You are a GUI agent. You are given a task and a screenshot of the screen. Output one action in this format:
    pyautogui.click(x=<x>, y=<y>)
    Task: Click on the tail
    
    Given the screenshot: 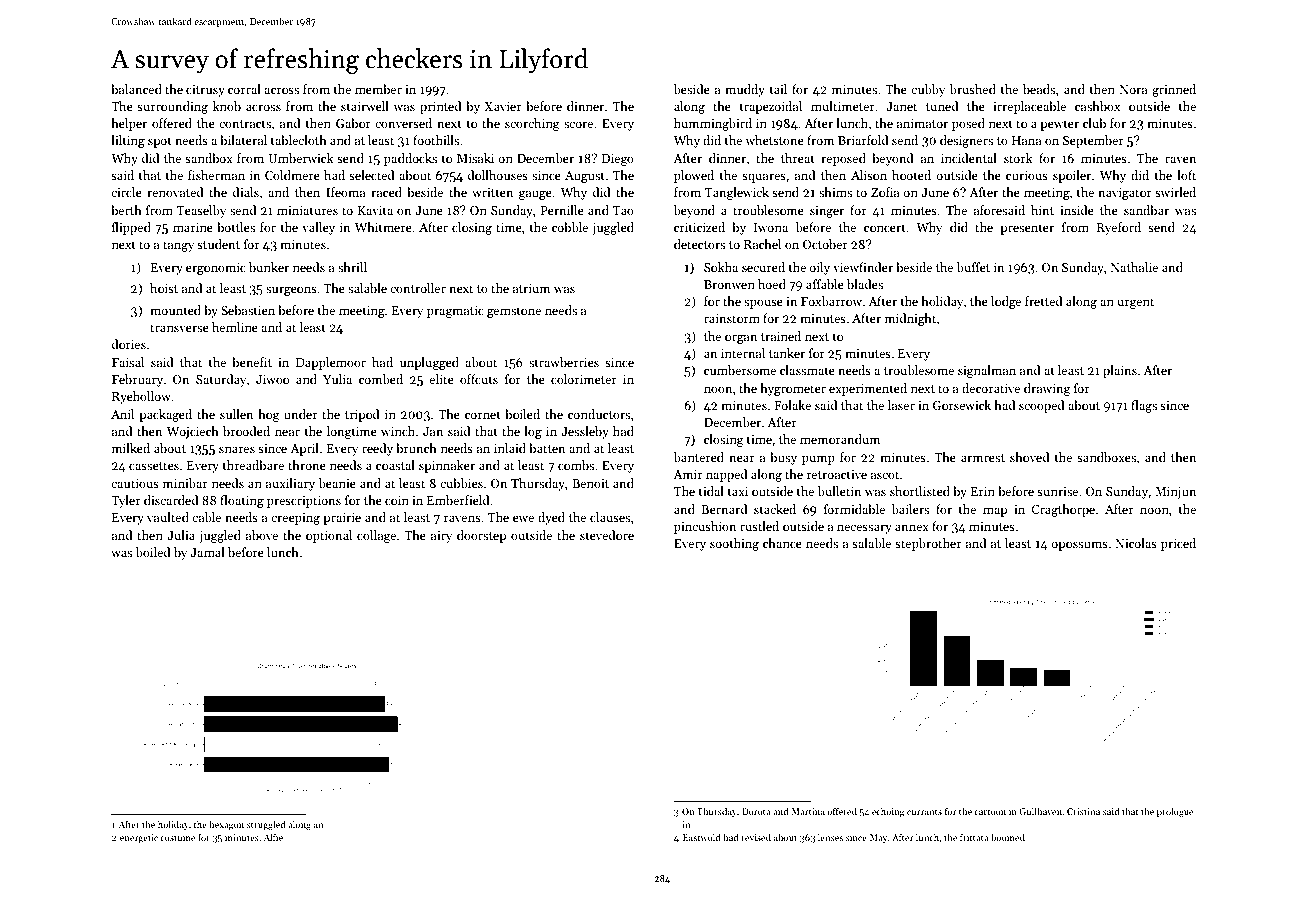 What is the action you would take?
    pyautogui.click(x=778, y=89)
